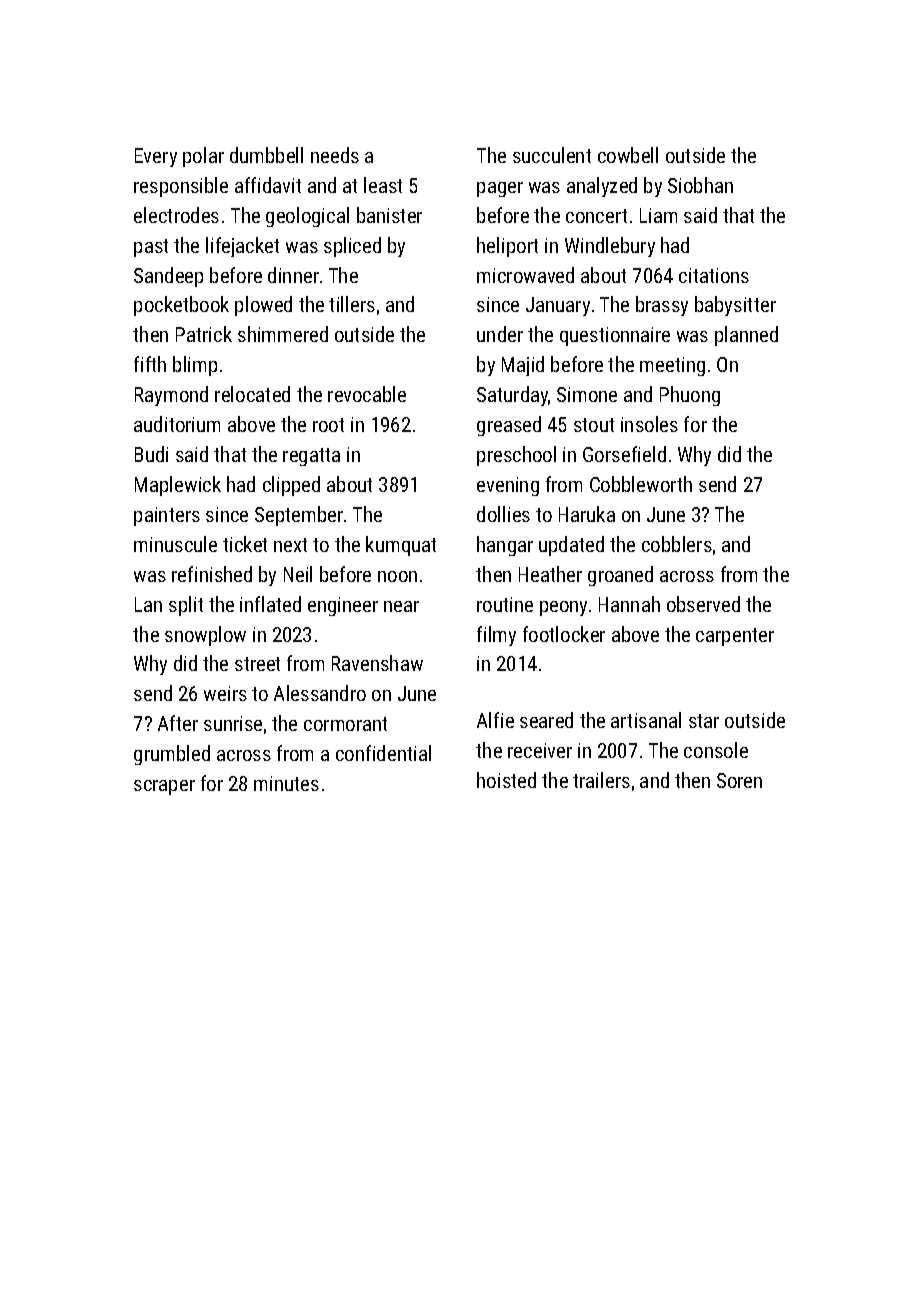  Describe the element at coordinates (506, 780) in the screenshot. I see `hoisted` at that location.
